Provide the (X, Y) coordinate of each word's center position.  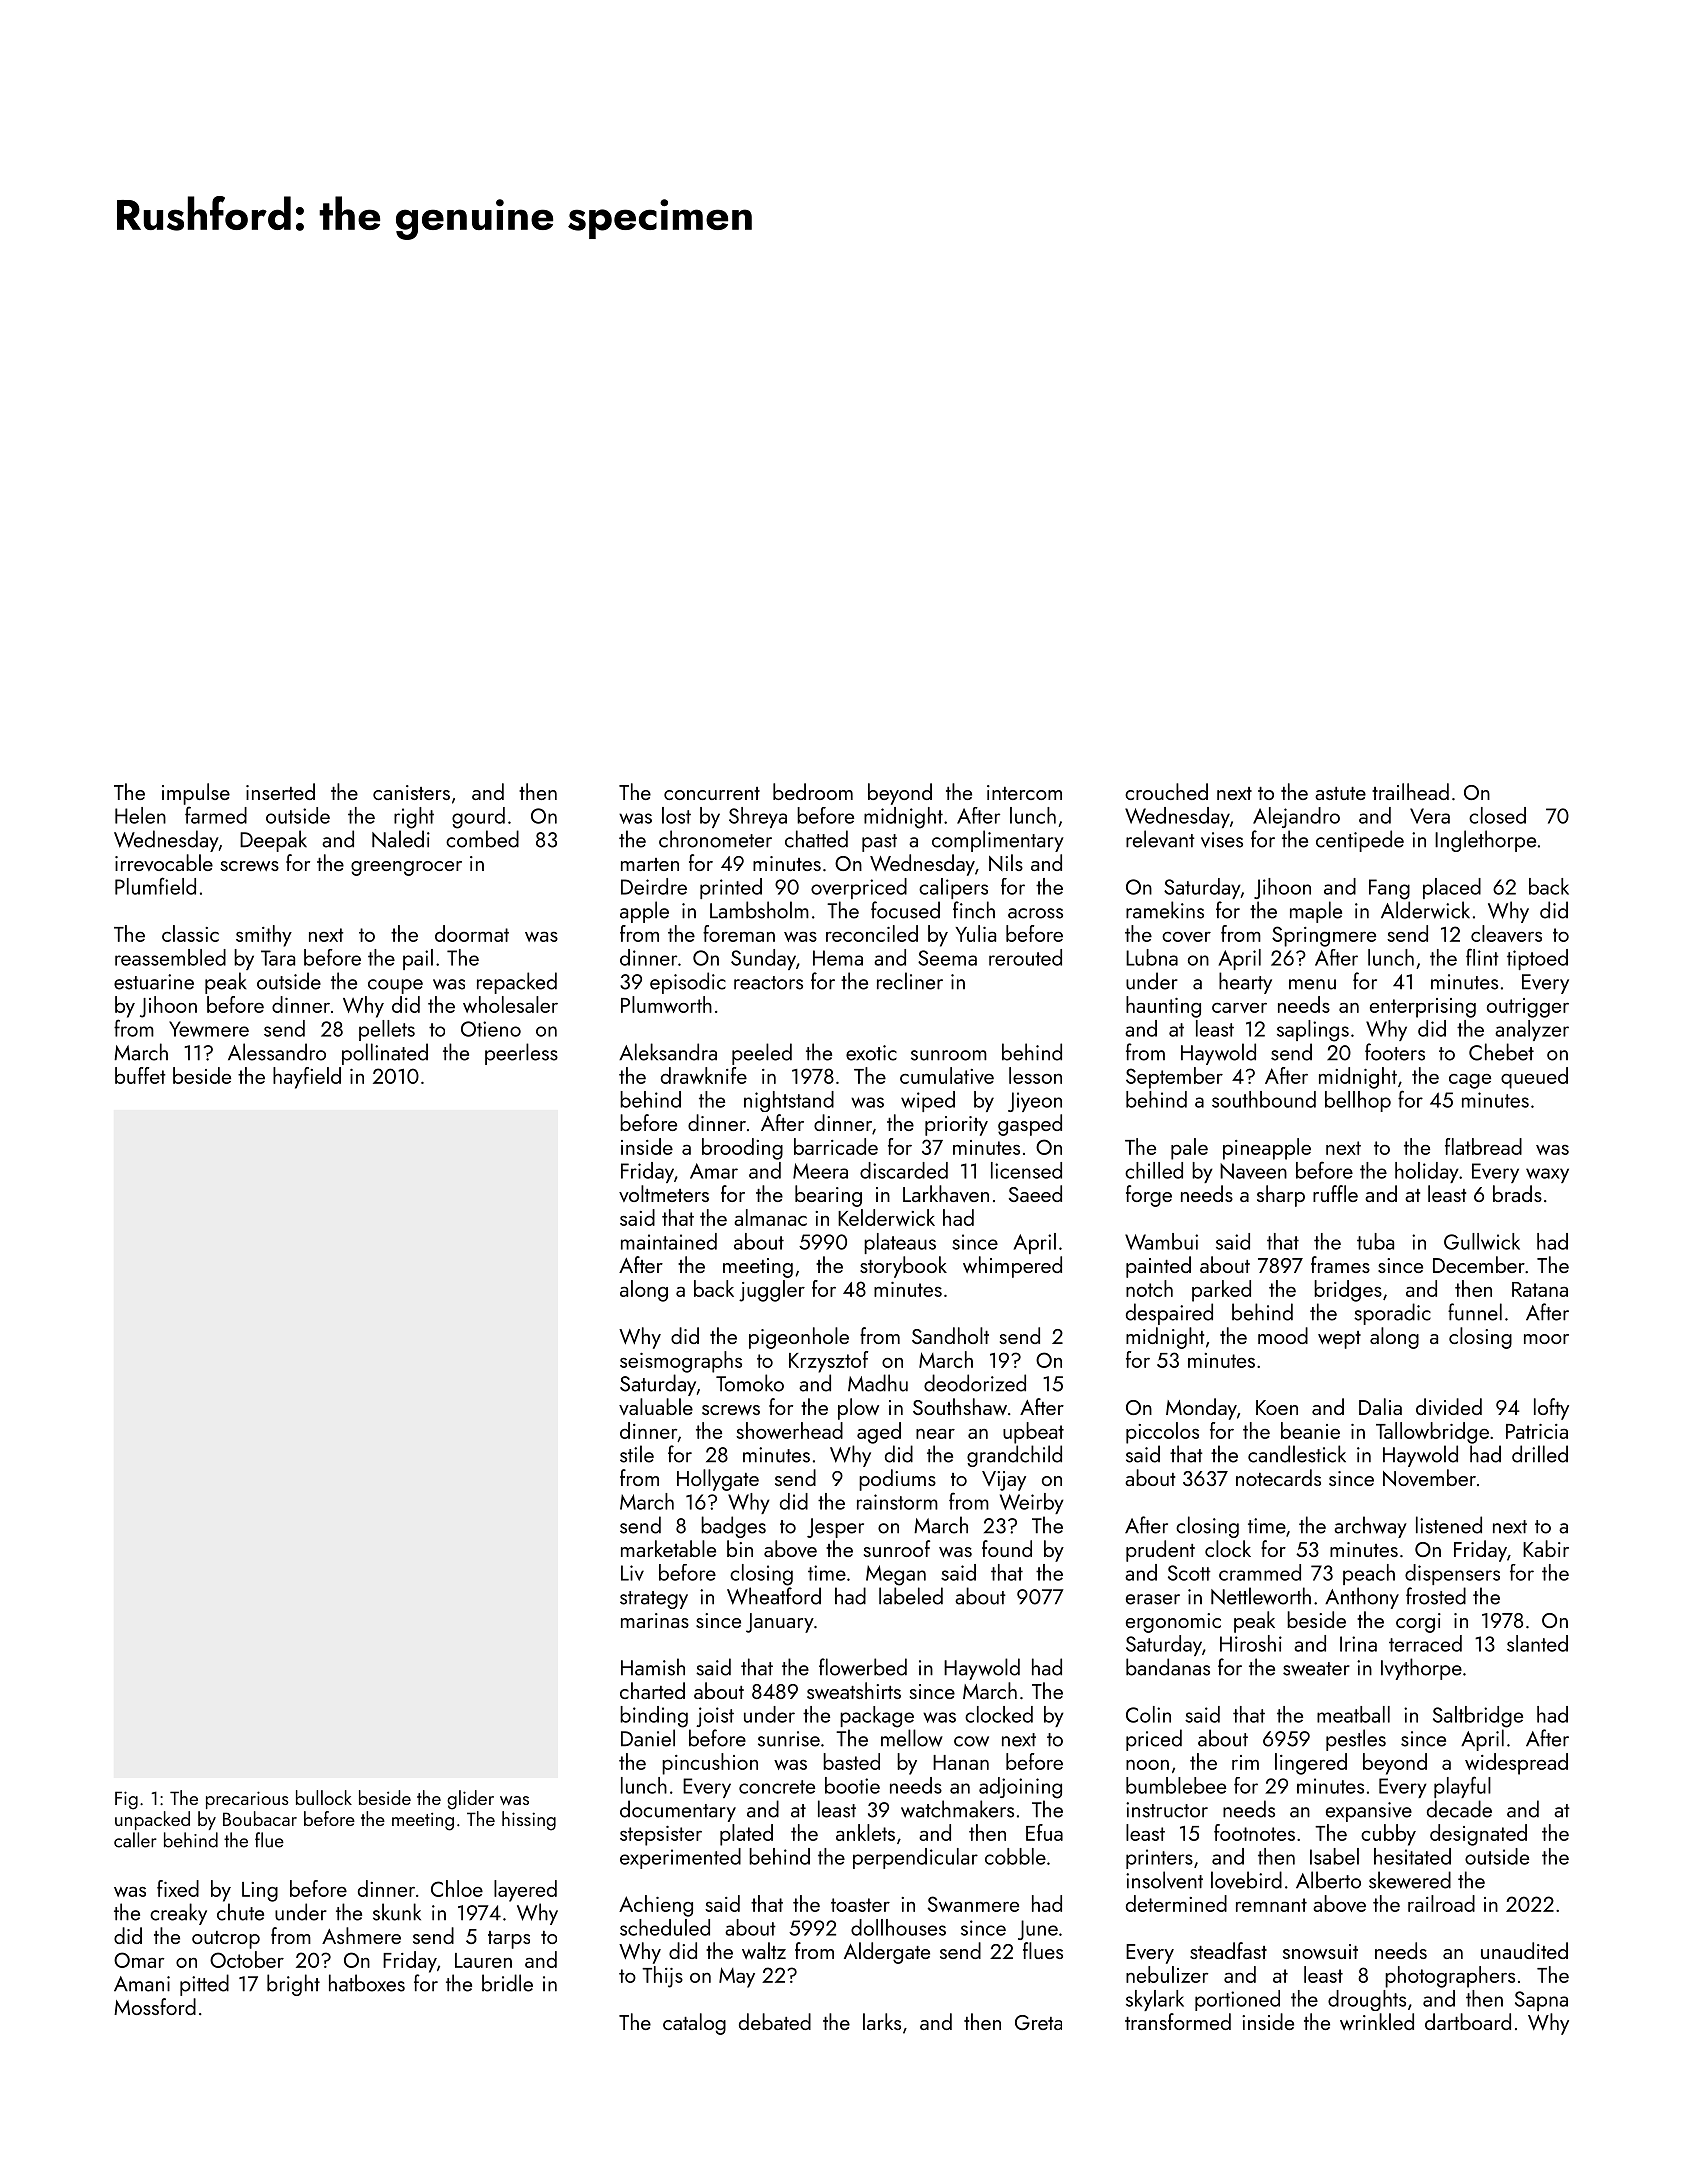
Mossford (155, 2006)
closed (1497, 815)
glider (470, 1800)
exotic (871, 1053)
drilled (1540, 1454)
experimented (680, 1858)
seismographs (681, 1362)
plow (858, 1409)
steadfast (1228, 1950)
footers (1395, 1052)
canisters (411, 792)
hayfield (307, 1078)
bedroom (813, 791)
